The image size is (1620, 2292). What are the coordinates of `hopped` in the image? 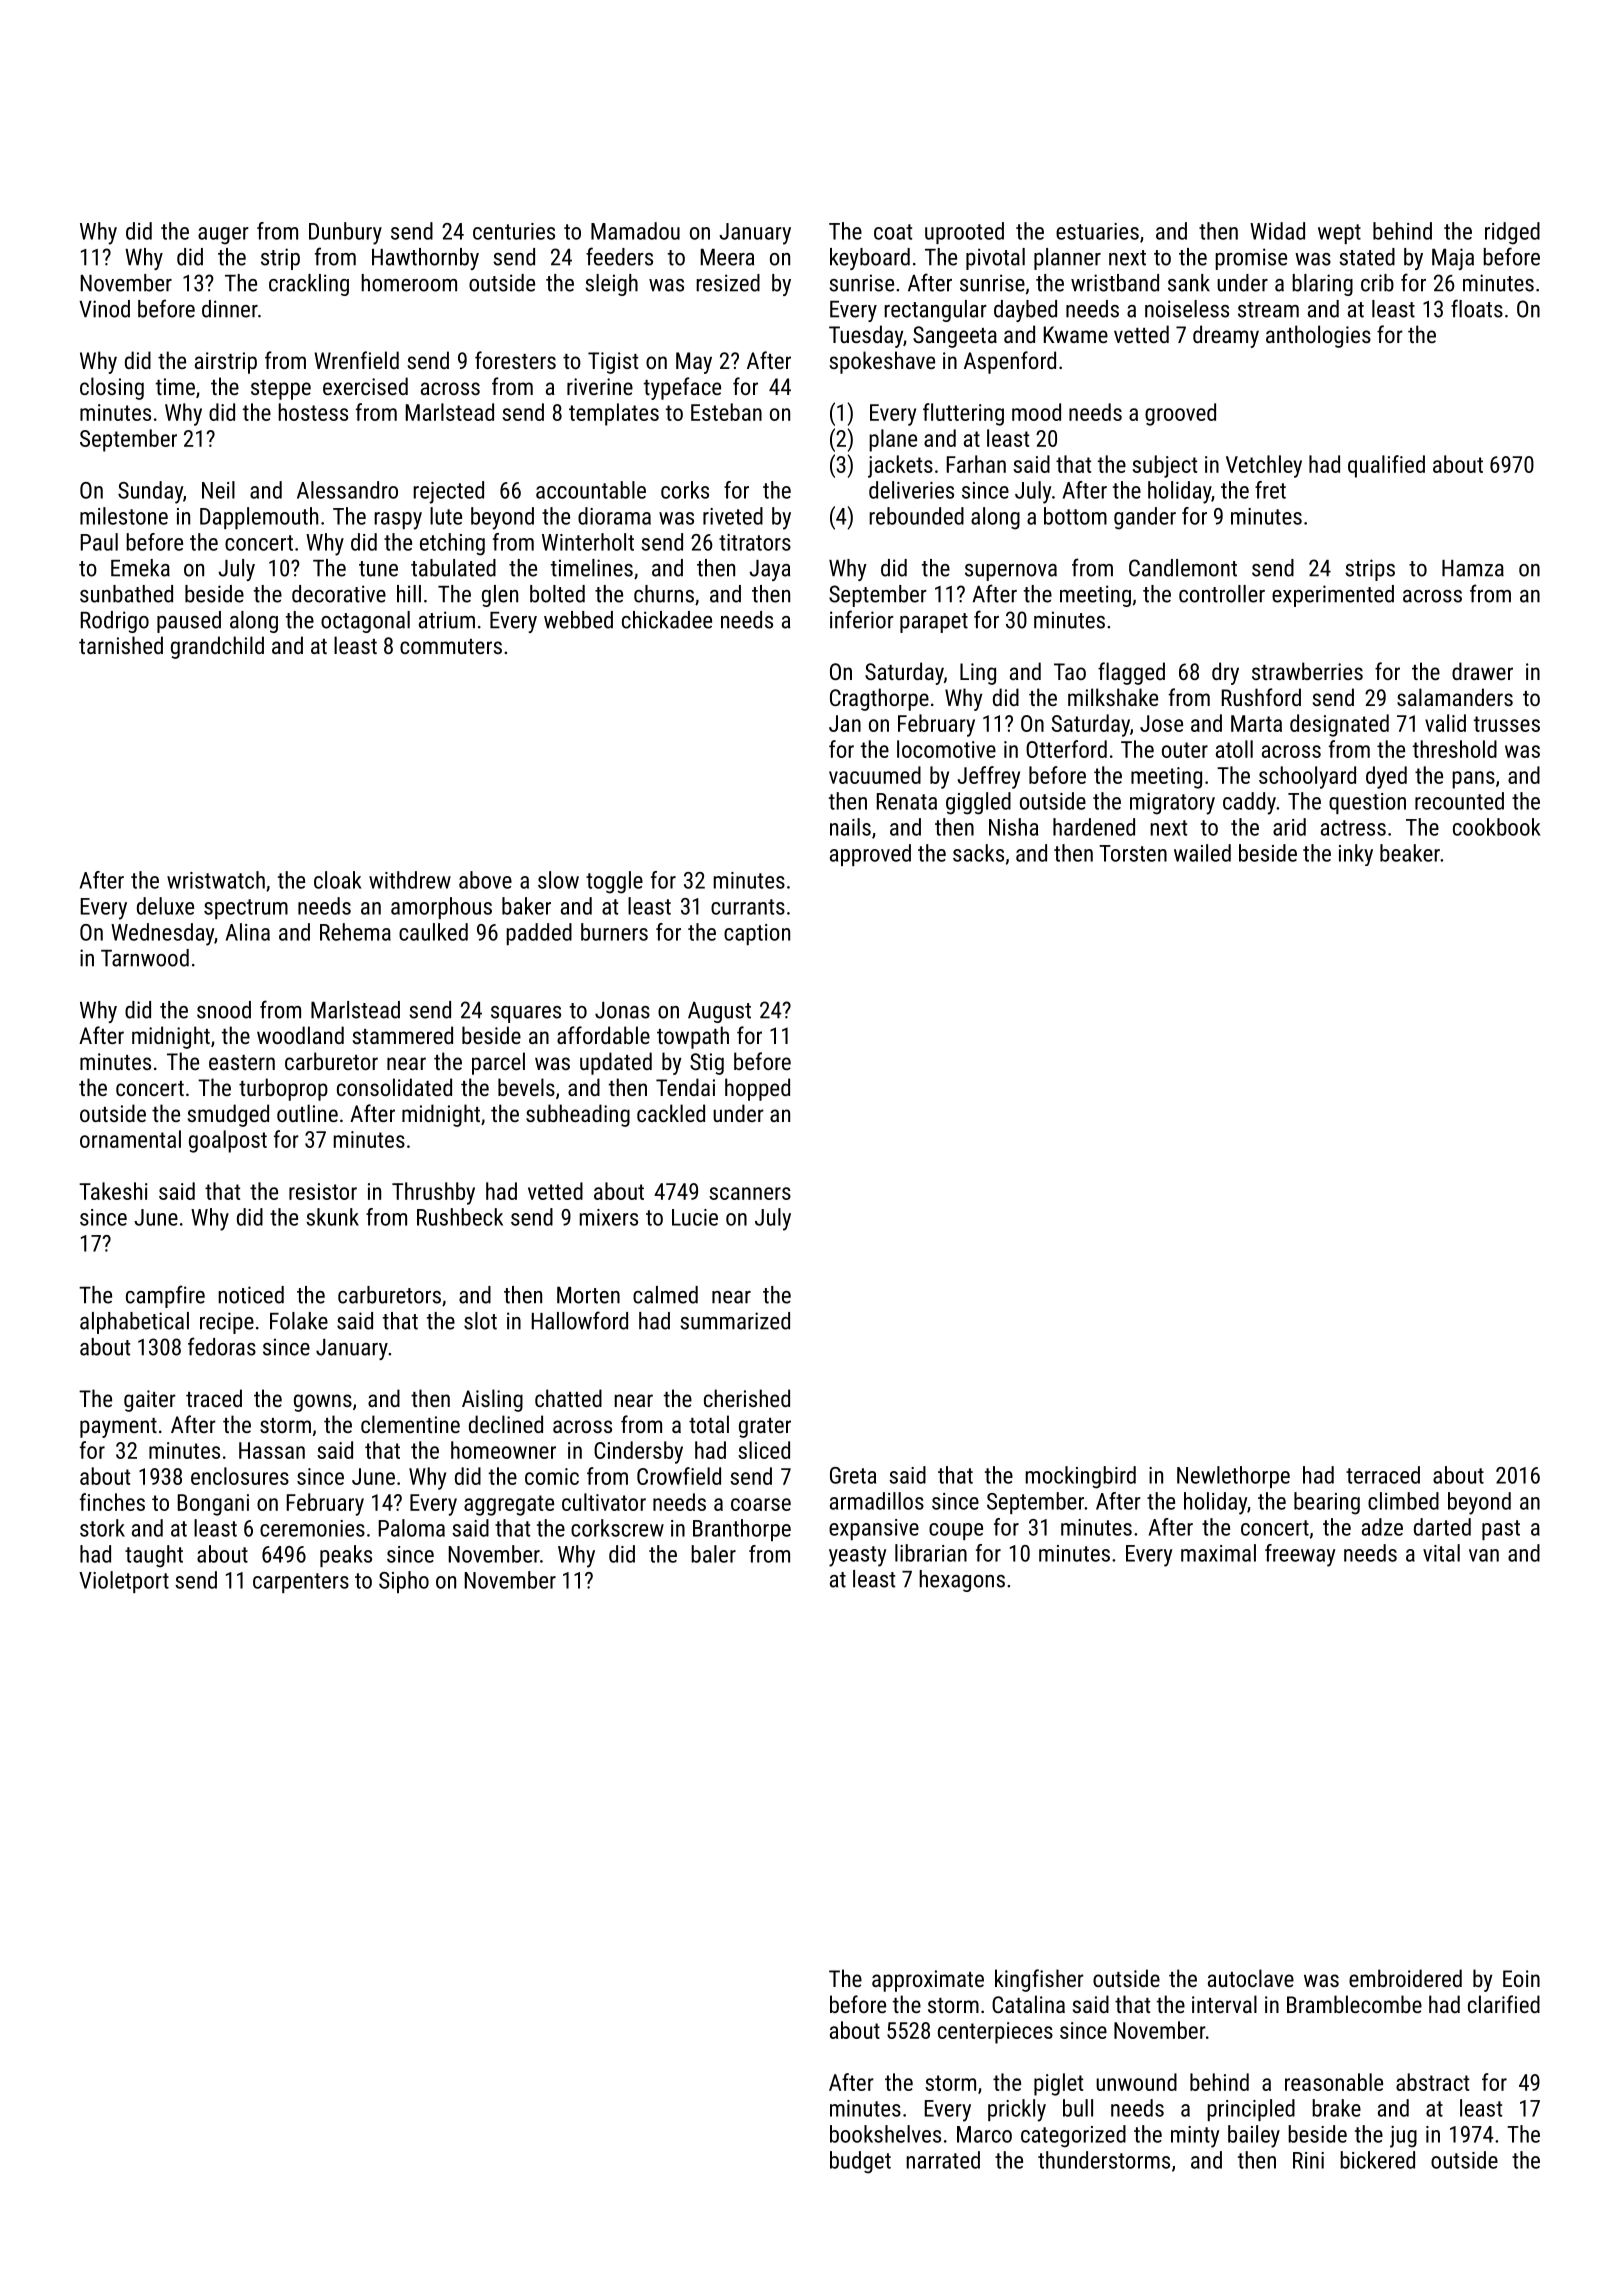 It's located at (757, 1089).
